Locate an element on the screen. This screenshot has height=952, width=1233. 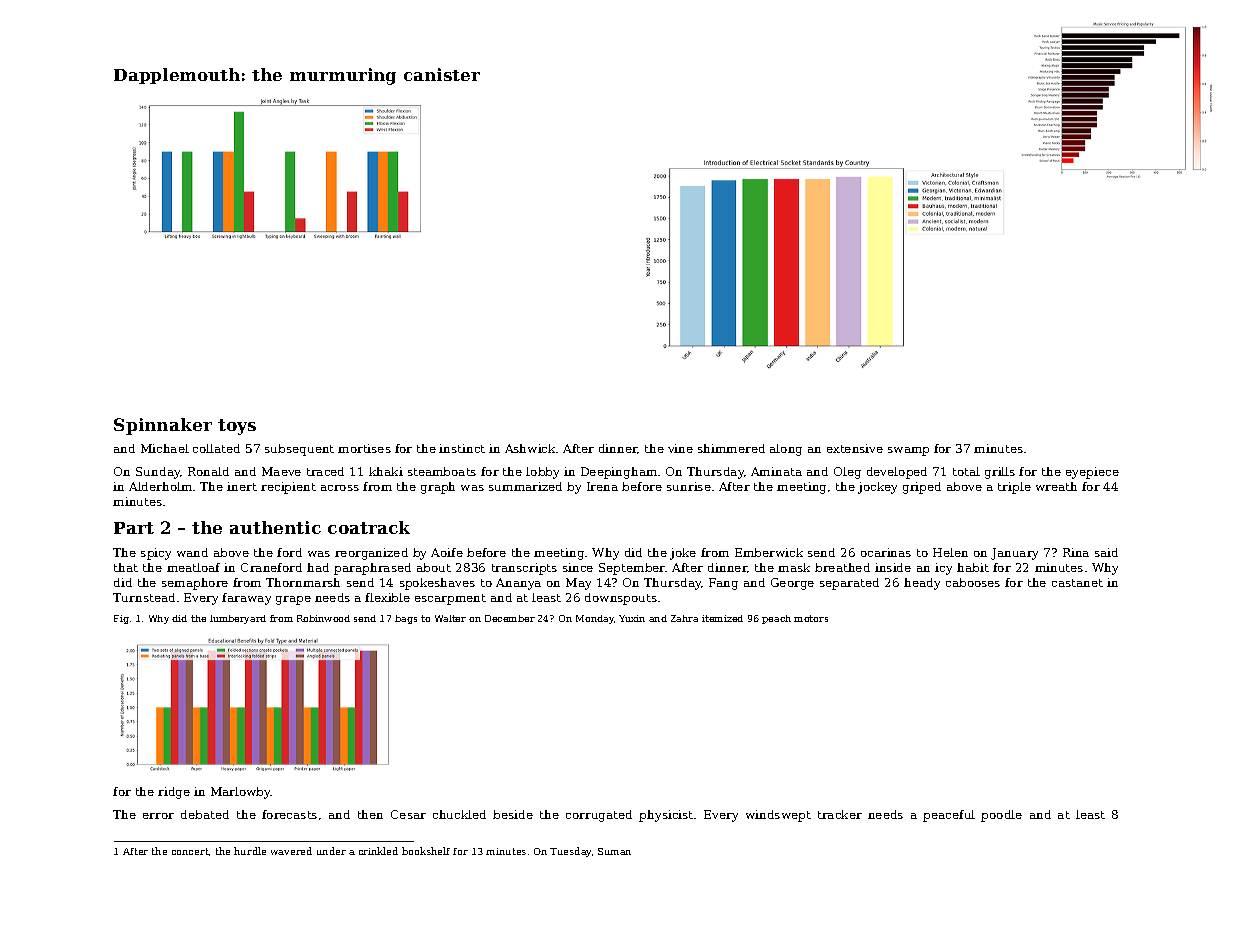
since is located at coordinates (578, 567).
